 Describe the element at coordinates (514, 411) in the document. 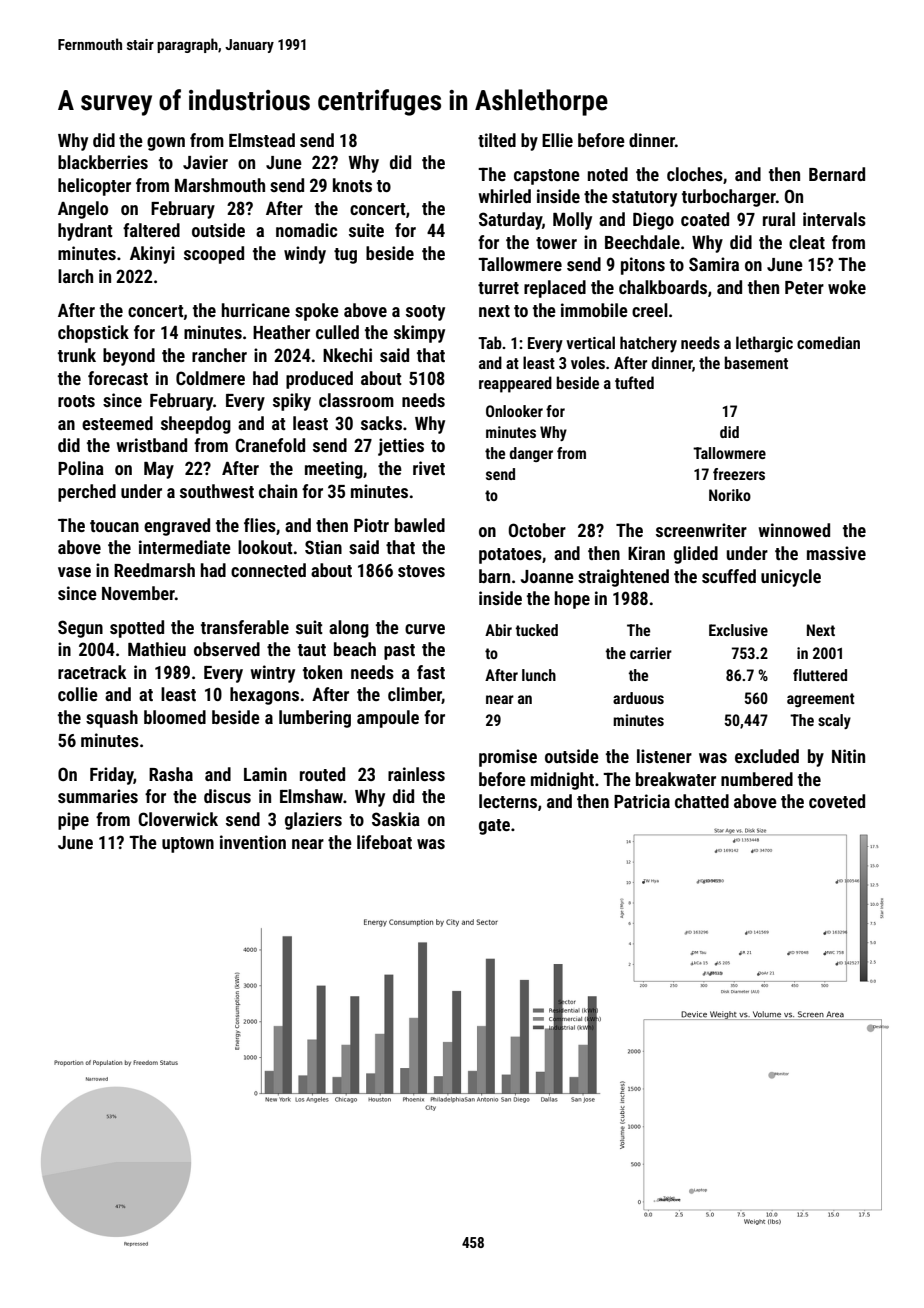

I see `Onlooker` at that location.
